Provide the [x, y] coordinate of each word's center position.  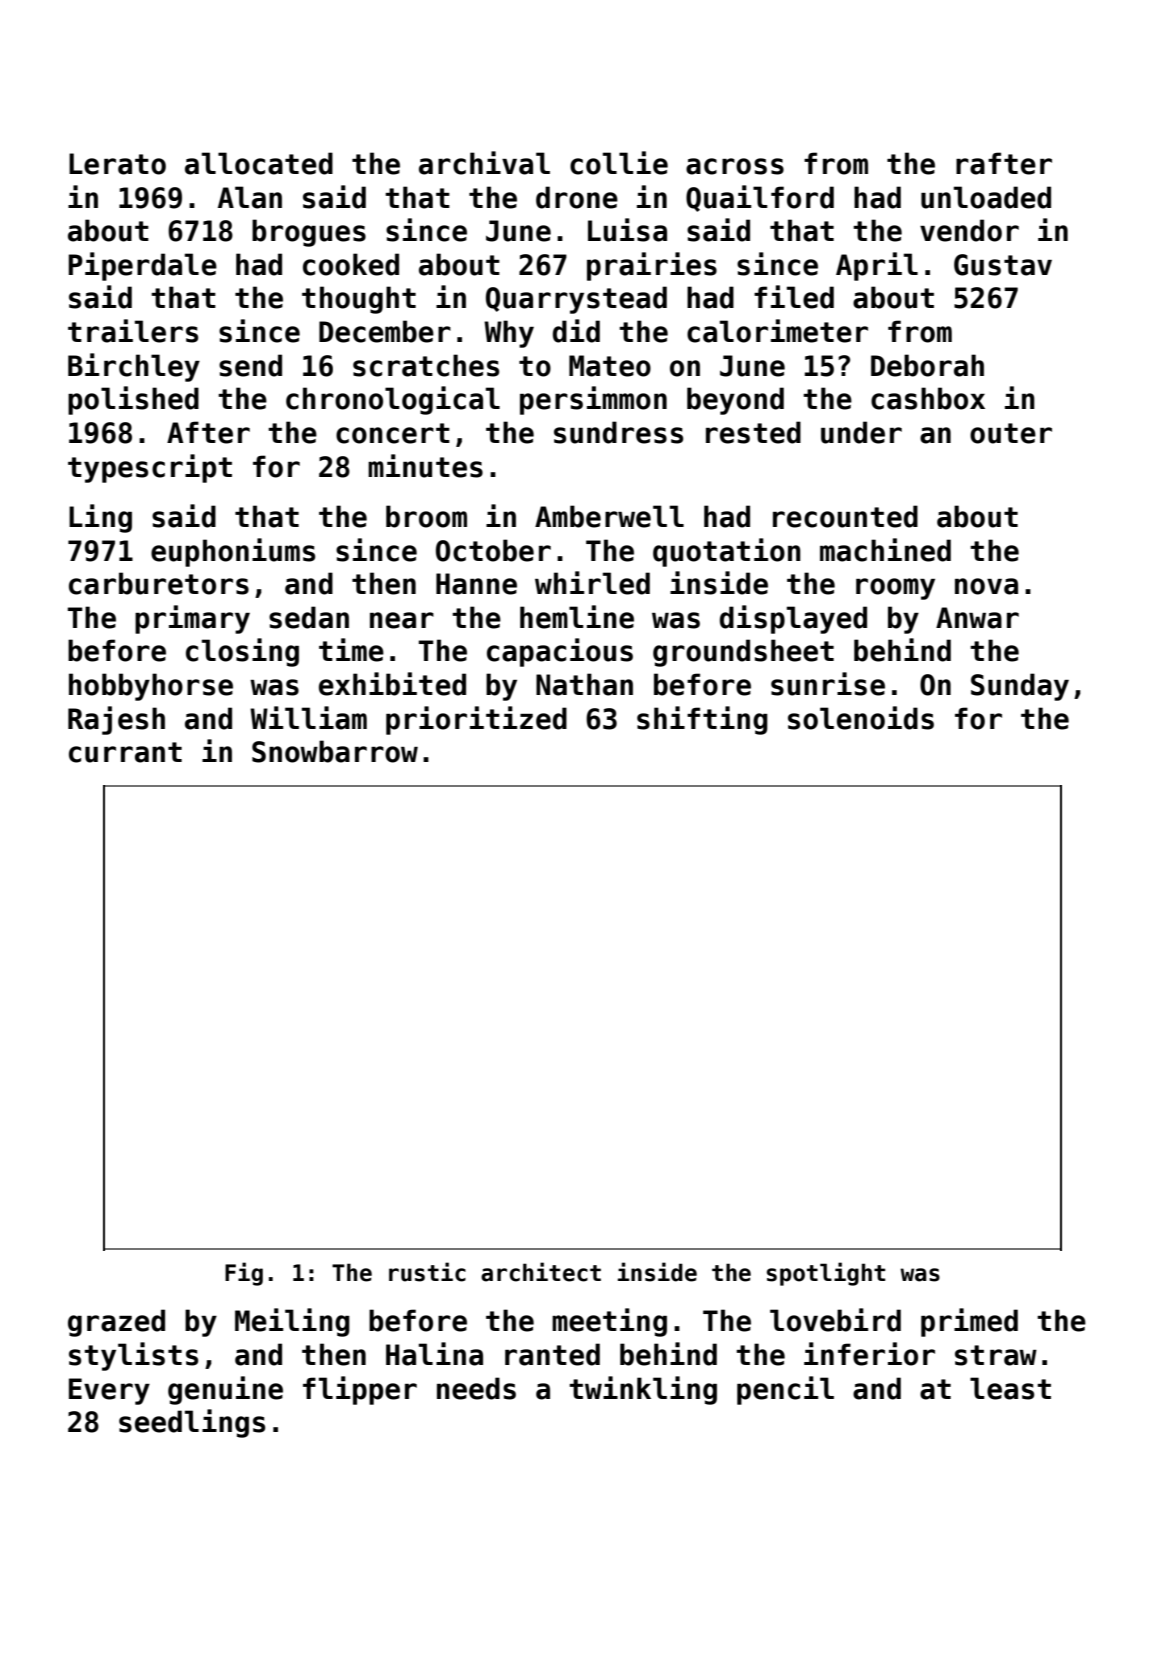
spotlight [826, 1274]
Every [109, 1391]
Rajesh [116, 720]
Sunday [1020, 687]
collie [619, 163]
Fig [244, 1274]
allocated [259, 163]
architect [541, 1272]
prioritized [476, 720]
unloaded [986, 197]
